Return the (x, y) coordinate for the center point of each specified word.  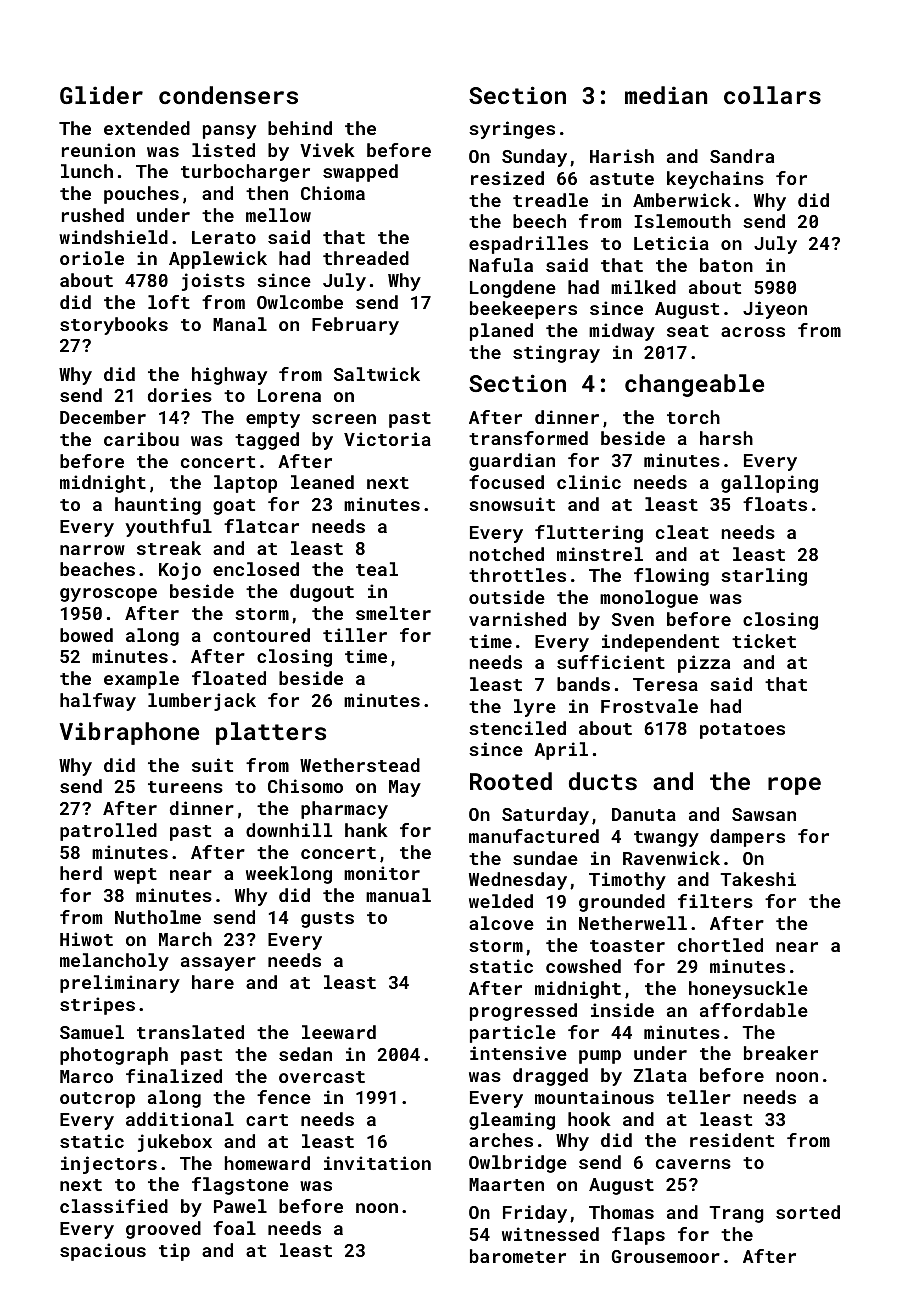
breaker (781, 1053)
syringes (512, 130)
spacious (103, 1252)
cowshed (583, 966)
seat (688, 331)
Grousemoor (666, 1256)
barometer (518, 1256)
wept (135, 876)
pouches (141, 195)
